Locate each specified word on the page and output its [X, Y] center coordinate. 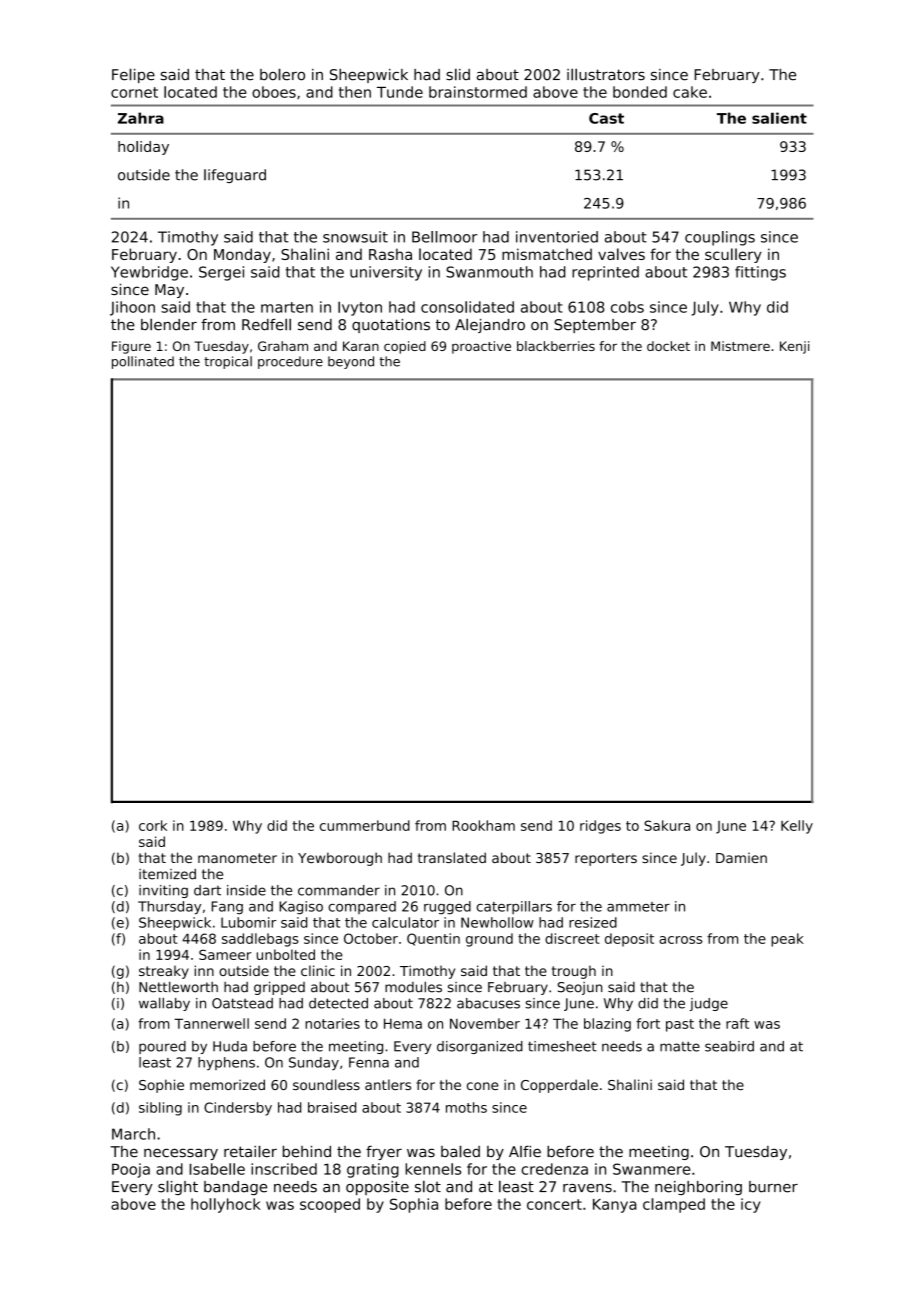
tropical [228, 362]
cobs [627, 307]
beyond [351, 362]
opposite [377, 1188]
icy [750, 1205]
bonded [640, 92]
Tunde [400, 92]
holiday [143, 148]
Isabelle [217, 1169]
